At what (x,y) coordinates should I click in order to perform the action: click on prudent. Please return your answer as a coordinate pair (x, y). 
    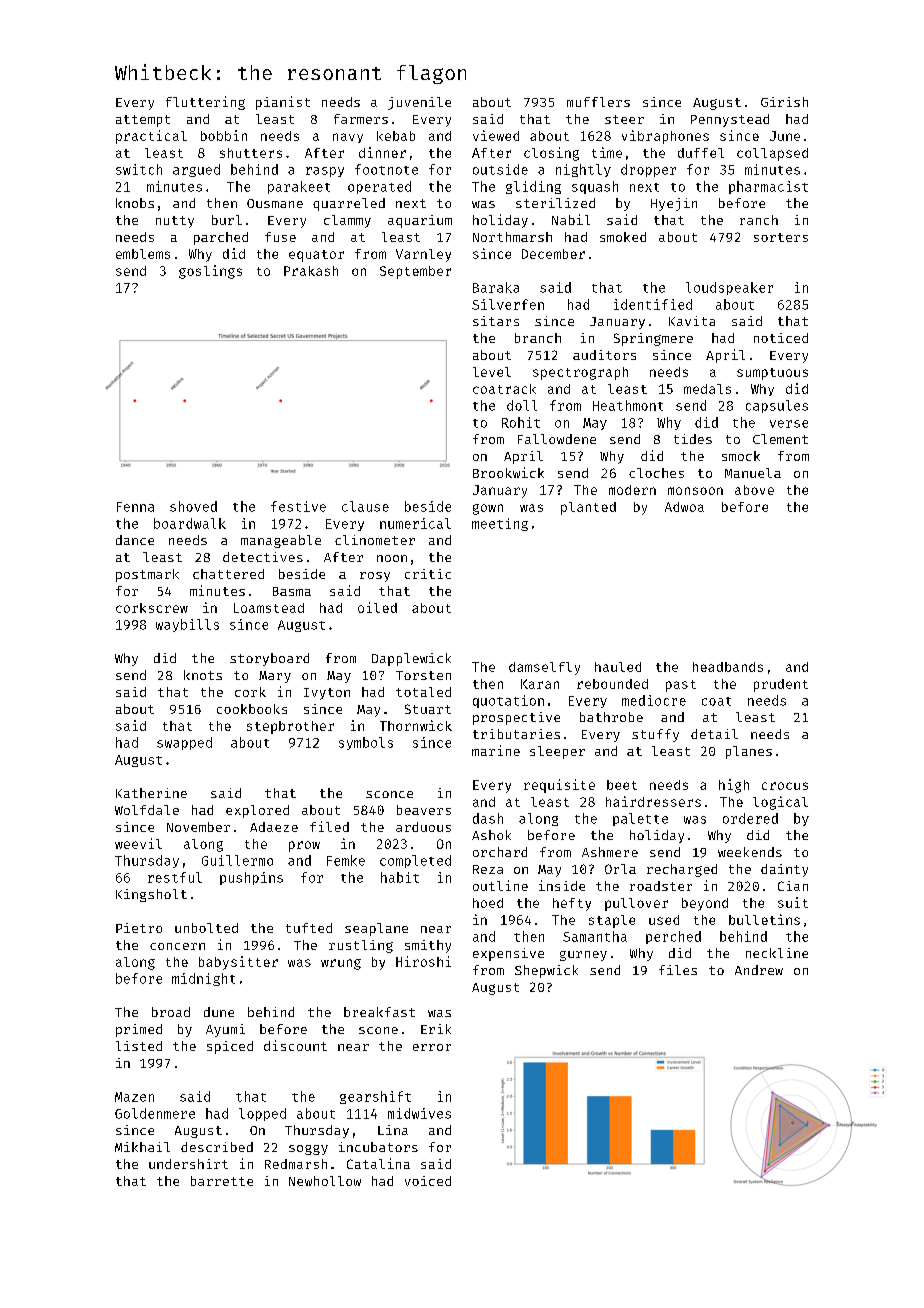
    Looking at the image, I should click on (781, 685).
